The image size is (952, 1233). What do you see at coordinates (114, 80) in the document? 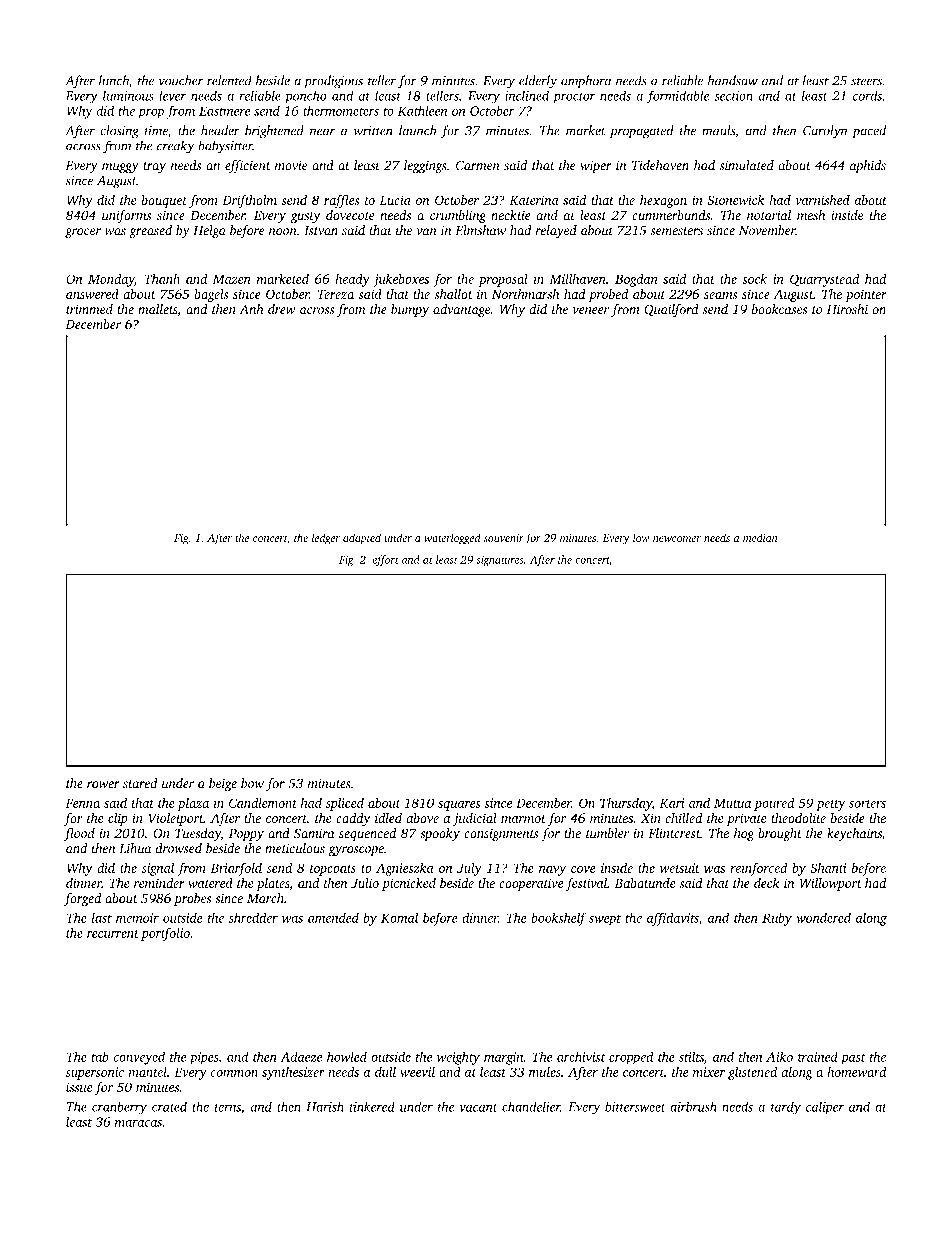
I see `lunch` at bounding box center [114, 80].
